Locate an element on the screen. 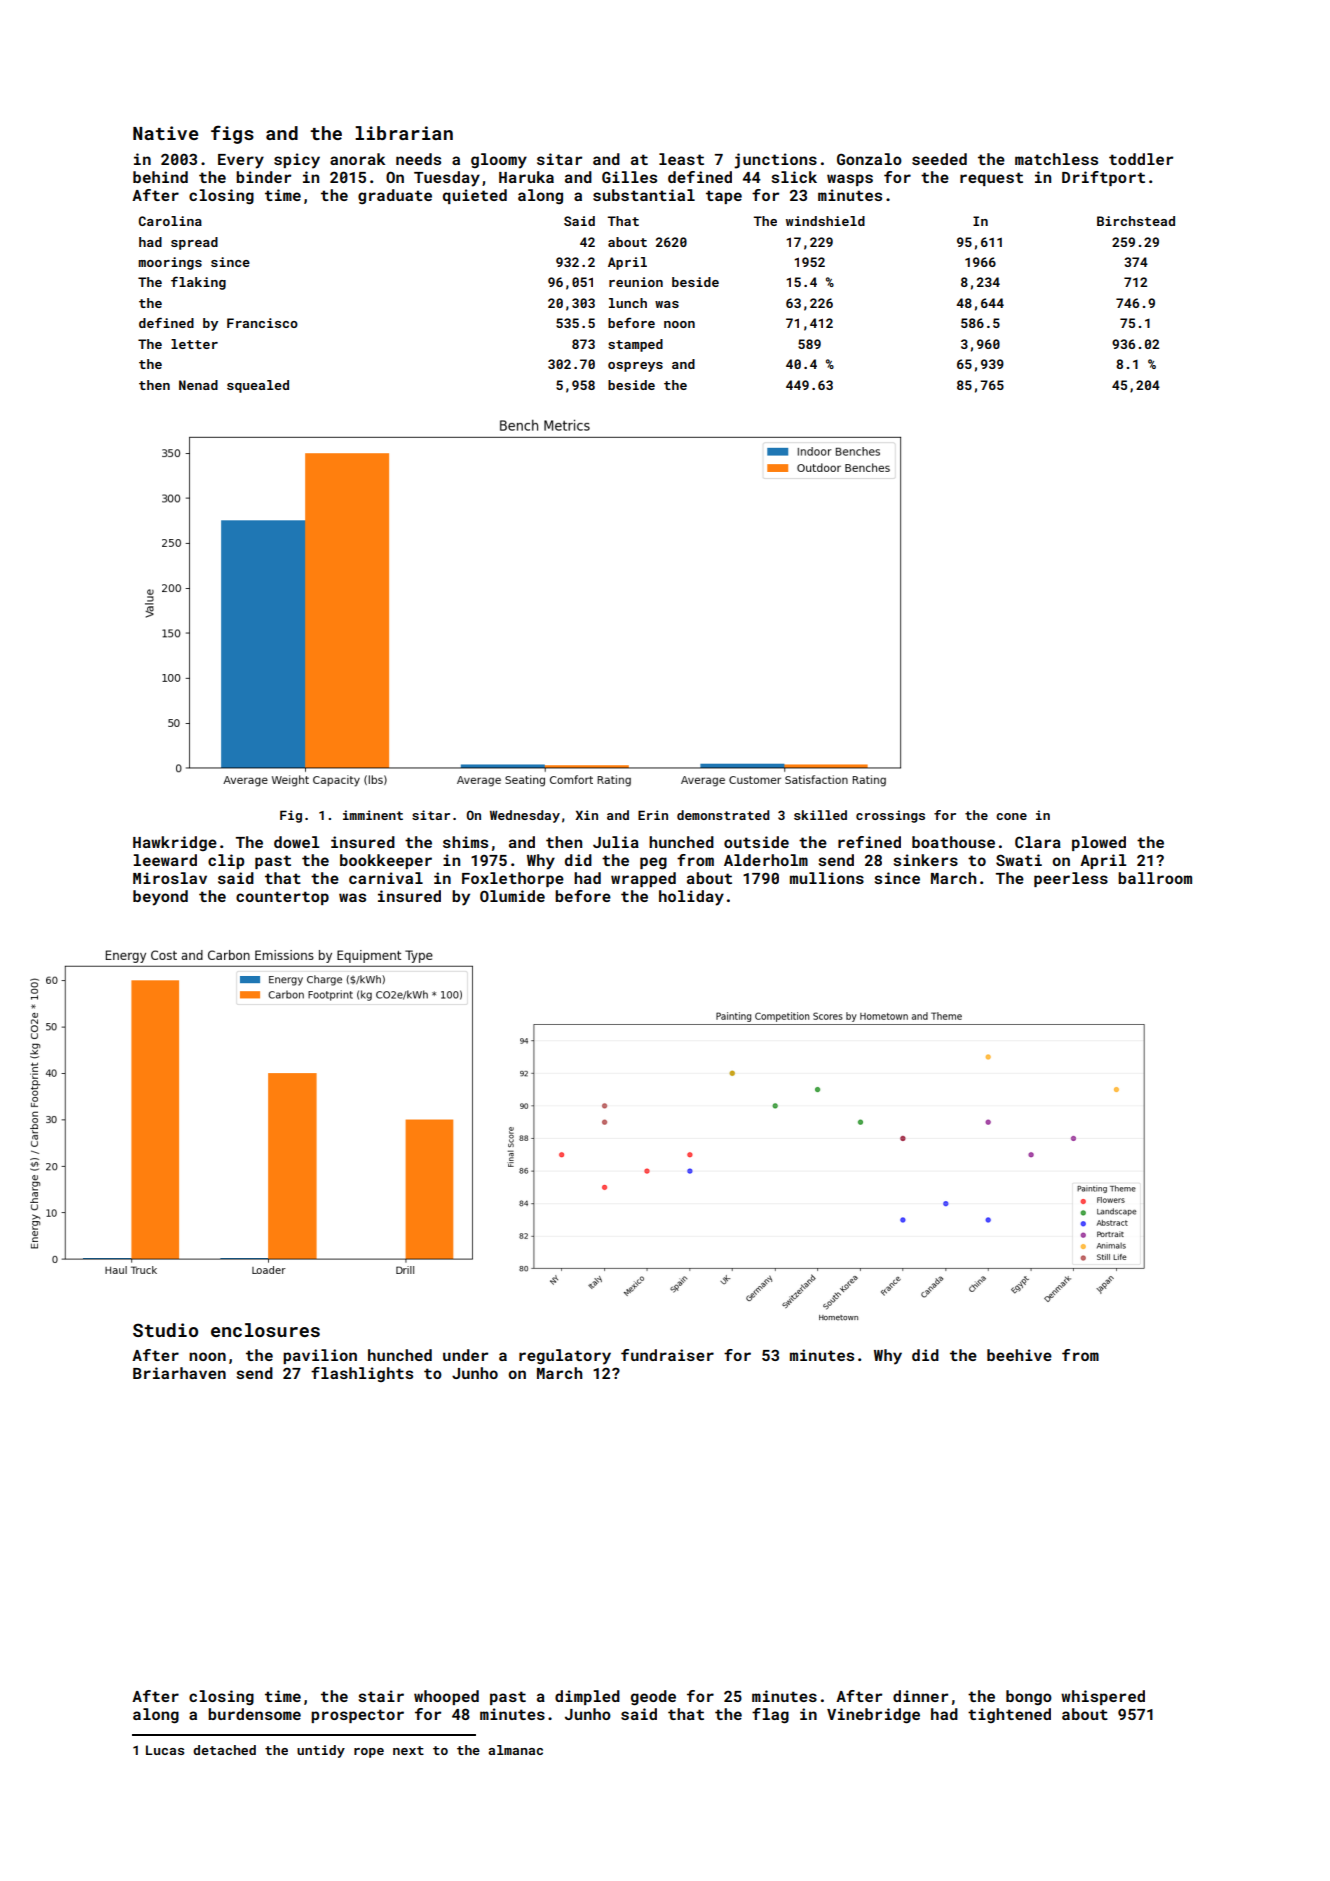 This screenshot has width=1330, height=1881. Olumide is located at coordinates (512, 896).
